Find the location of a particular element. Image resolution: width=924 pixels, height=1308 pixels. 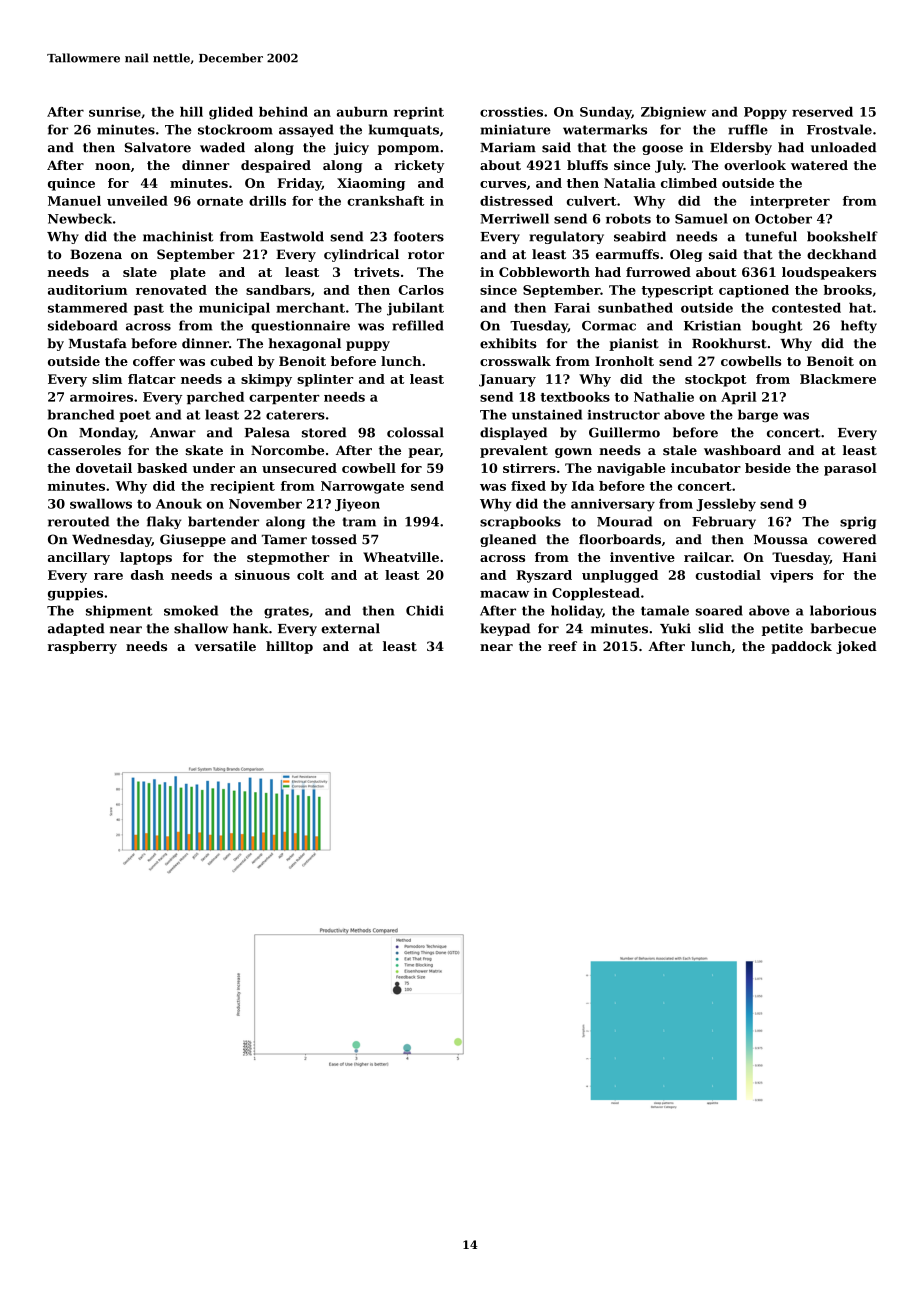

crankshaft is located at coordinates (385, 201).
